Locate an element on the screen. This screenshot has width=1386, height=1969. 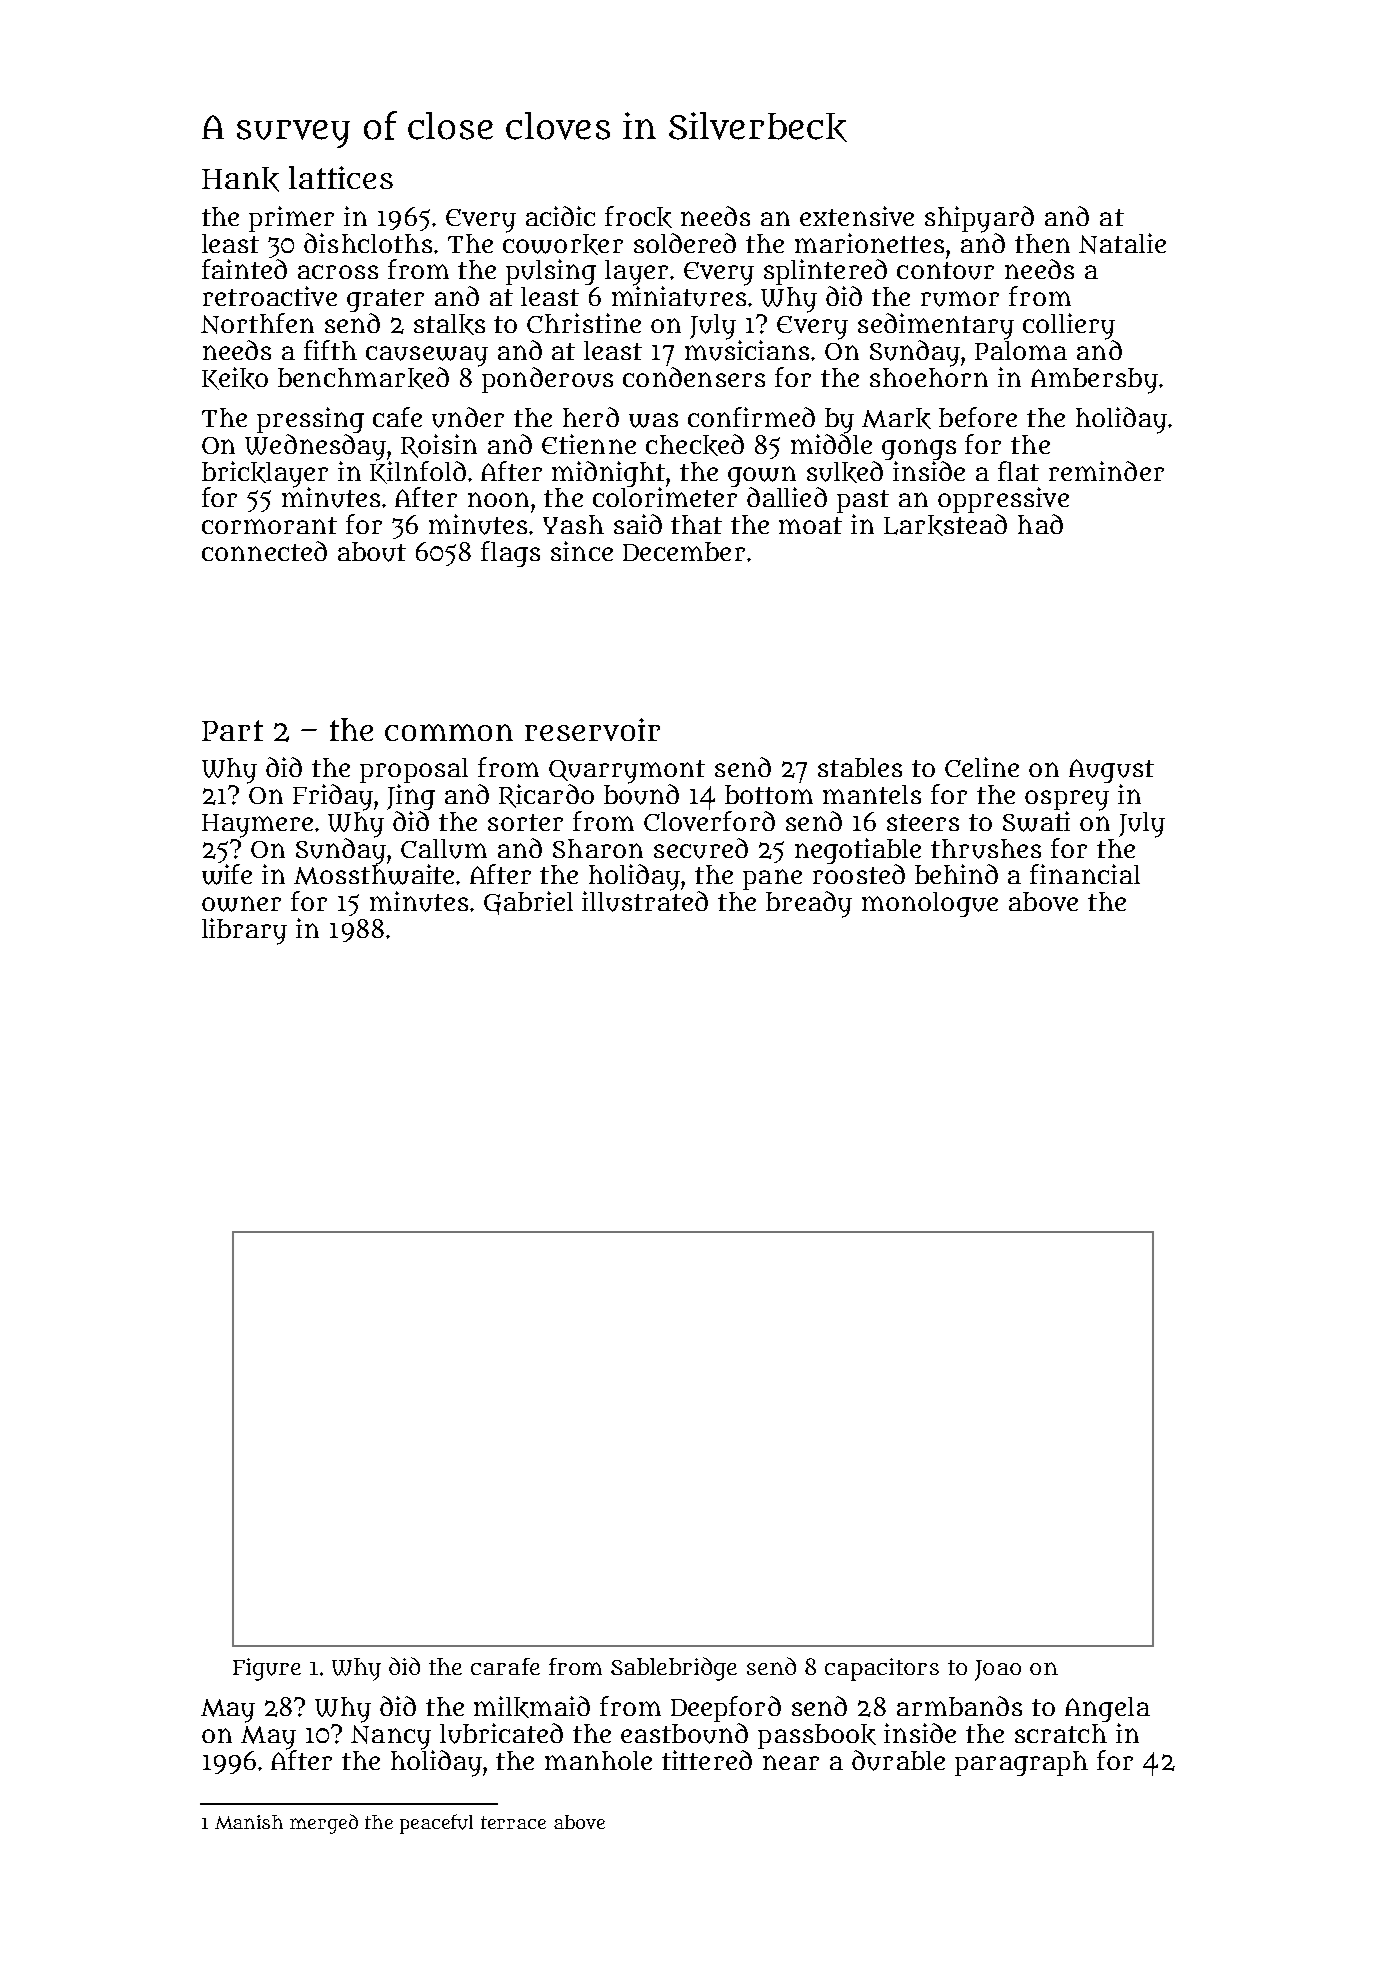
past is located at coordinates (863, 501).
